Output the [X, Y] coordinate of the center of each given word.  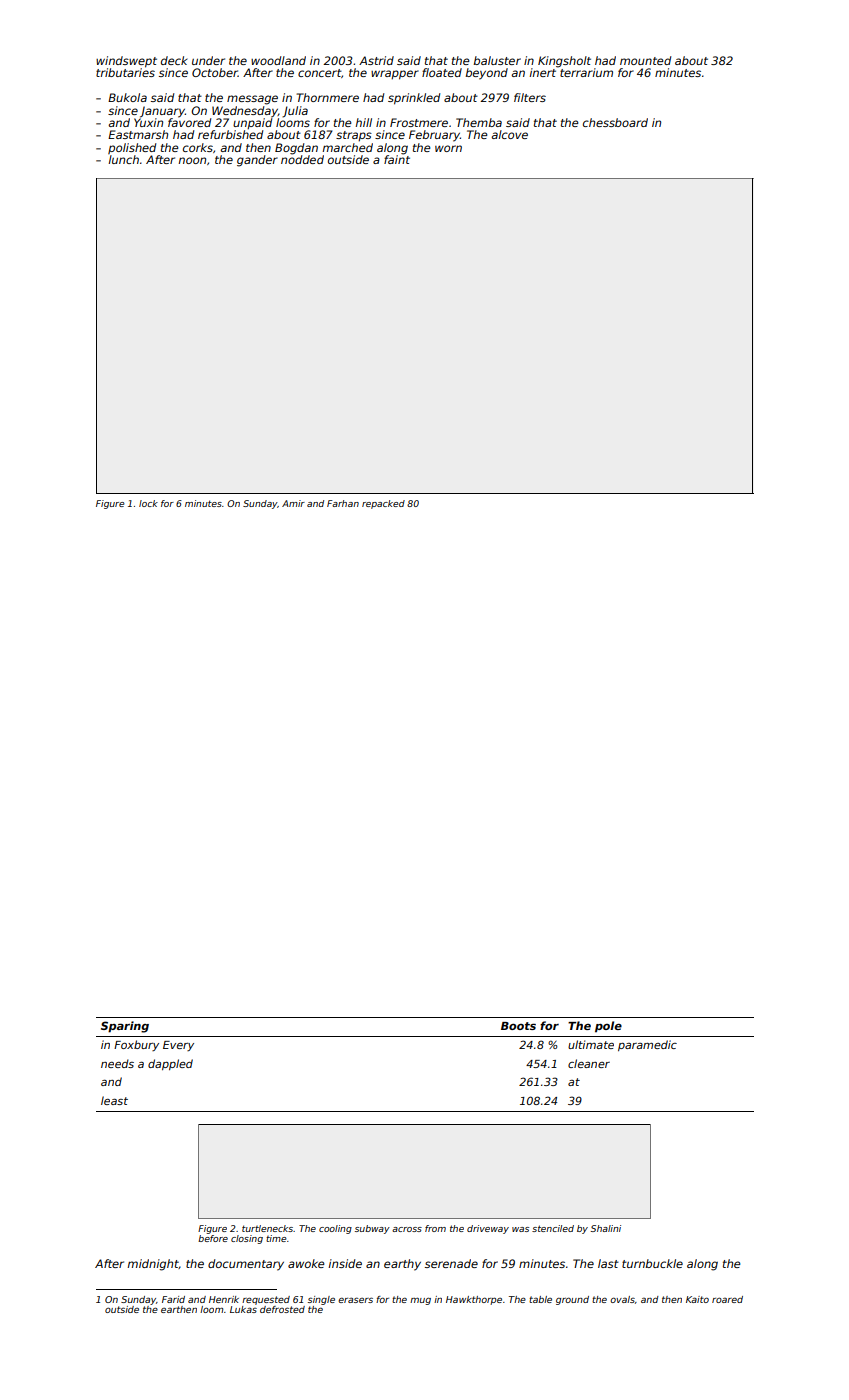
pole [608, 1027]
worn [448, 148]
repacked [383, 504]
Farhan [343, 503]
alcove [509, 134]
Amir [293, 503]
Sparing [125, 1027]
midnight [153, 1265]
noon [192, 160]
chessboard [615, 122]
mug [420, 1301]
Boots [518, 1026]
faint [397, 159]
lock [148, 503]
